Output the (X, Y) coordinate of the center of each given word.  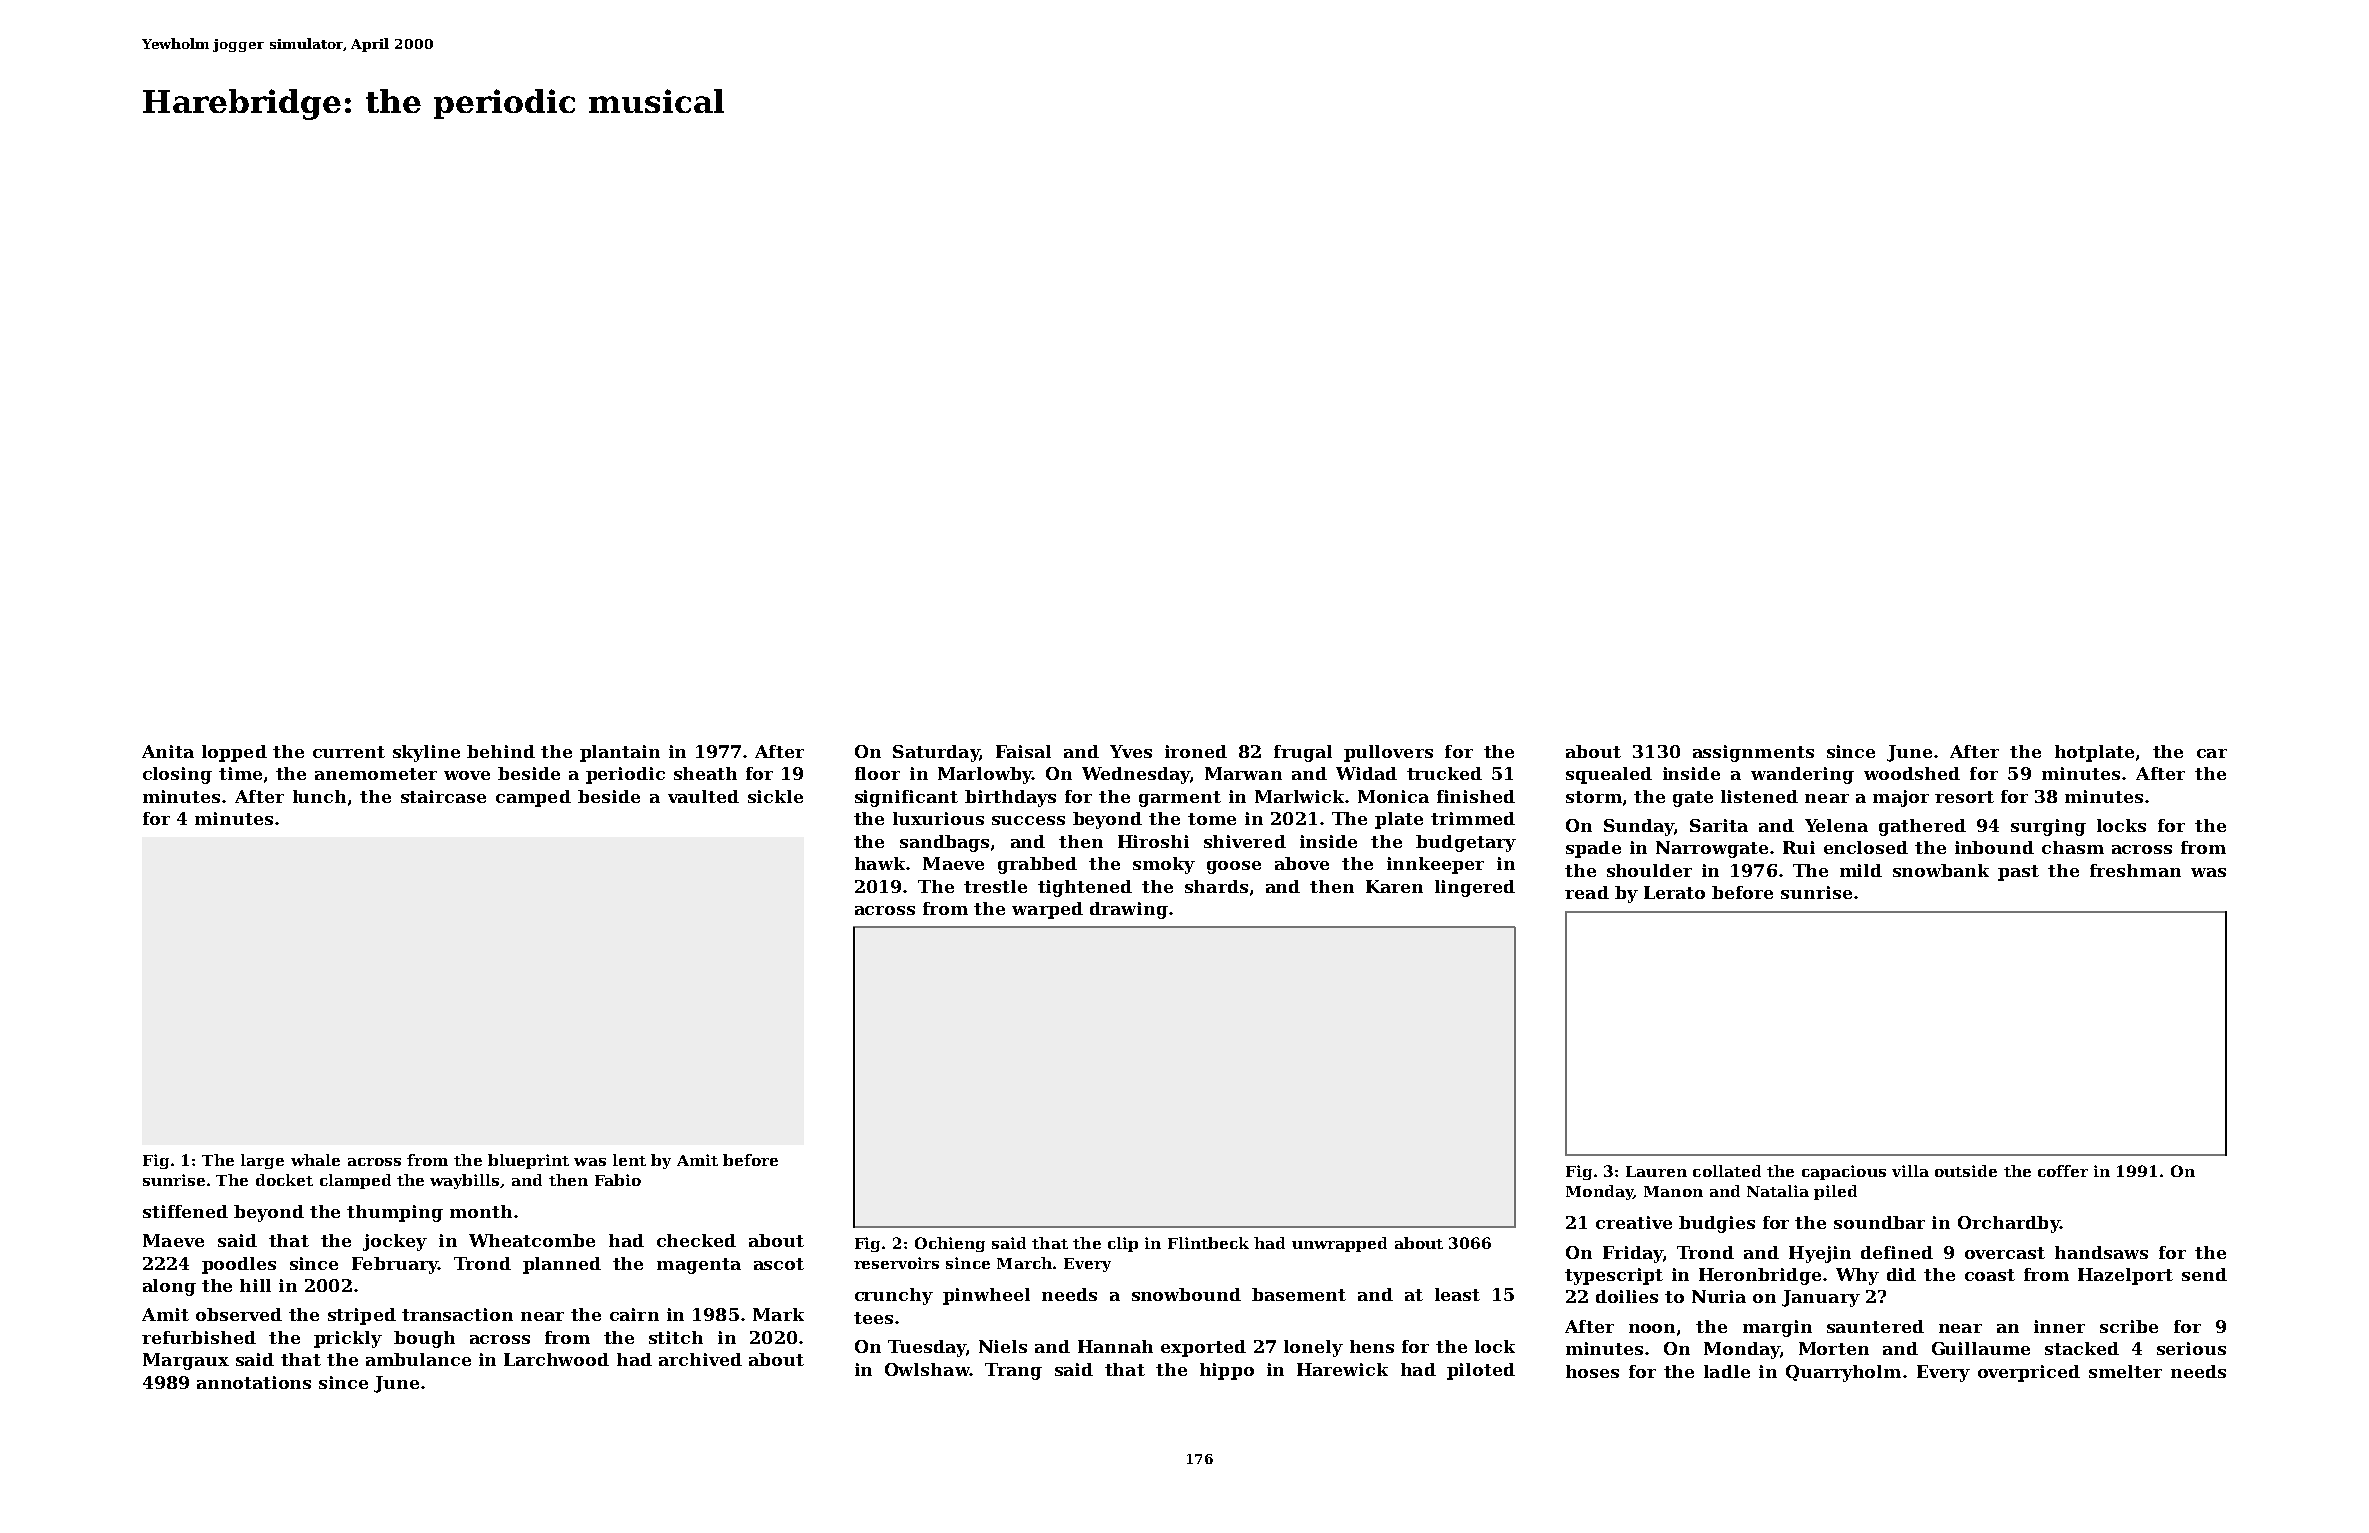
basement (1299, 1294)
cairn (634, 1314)
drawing (1129, 910)
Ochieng (950, 1244)
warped (1047, 910)
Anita (168, 751)
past (2018, 873)
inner (2059, 1326)
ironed (1196, 751)
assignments (1753, 753)
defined (1897, 1252)
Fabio (618, 1180)
